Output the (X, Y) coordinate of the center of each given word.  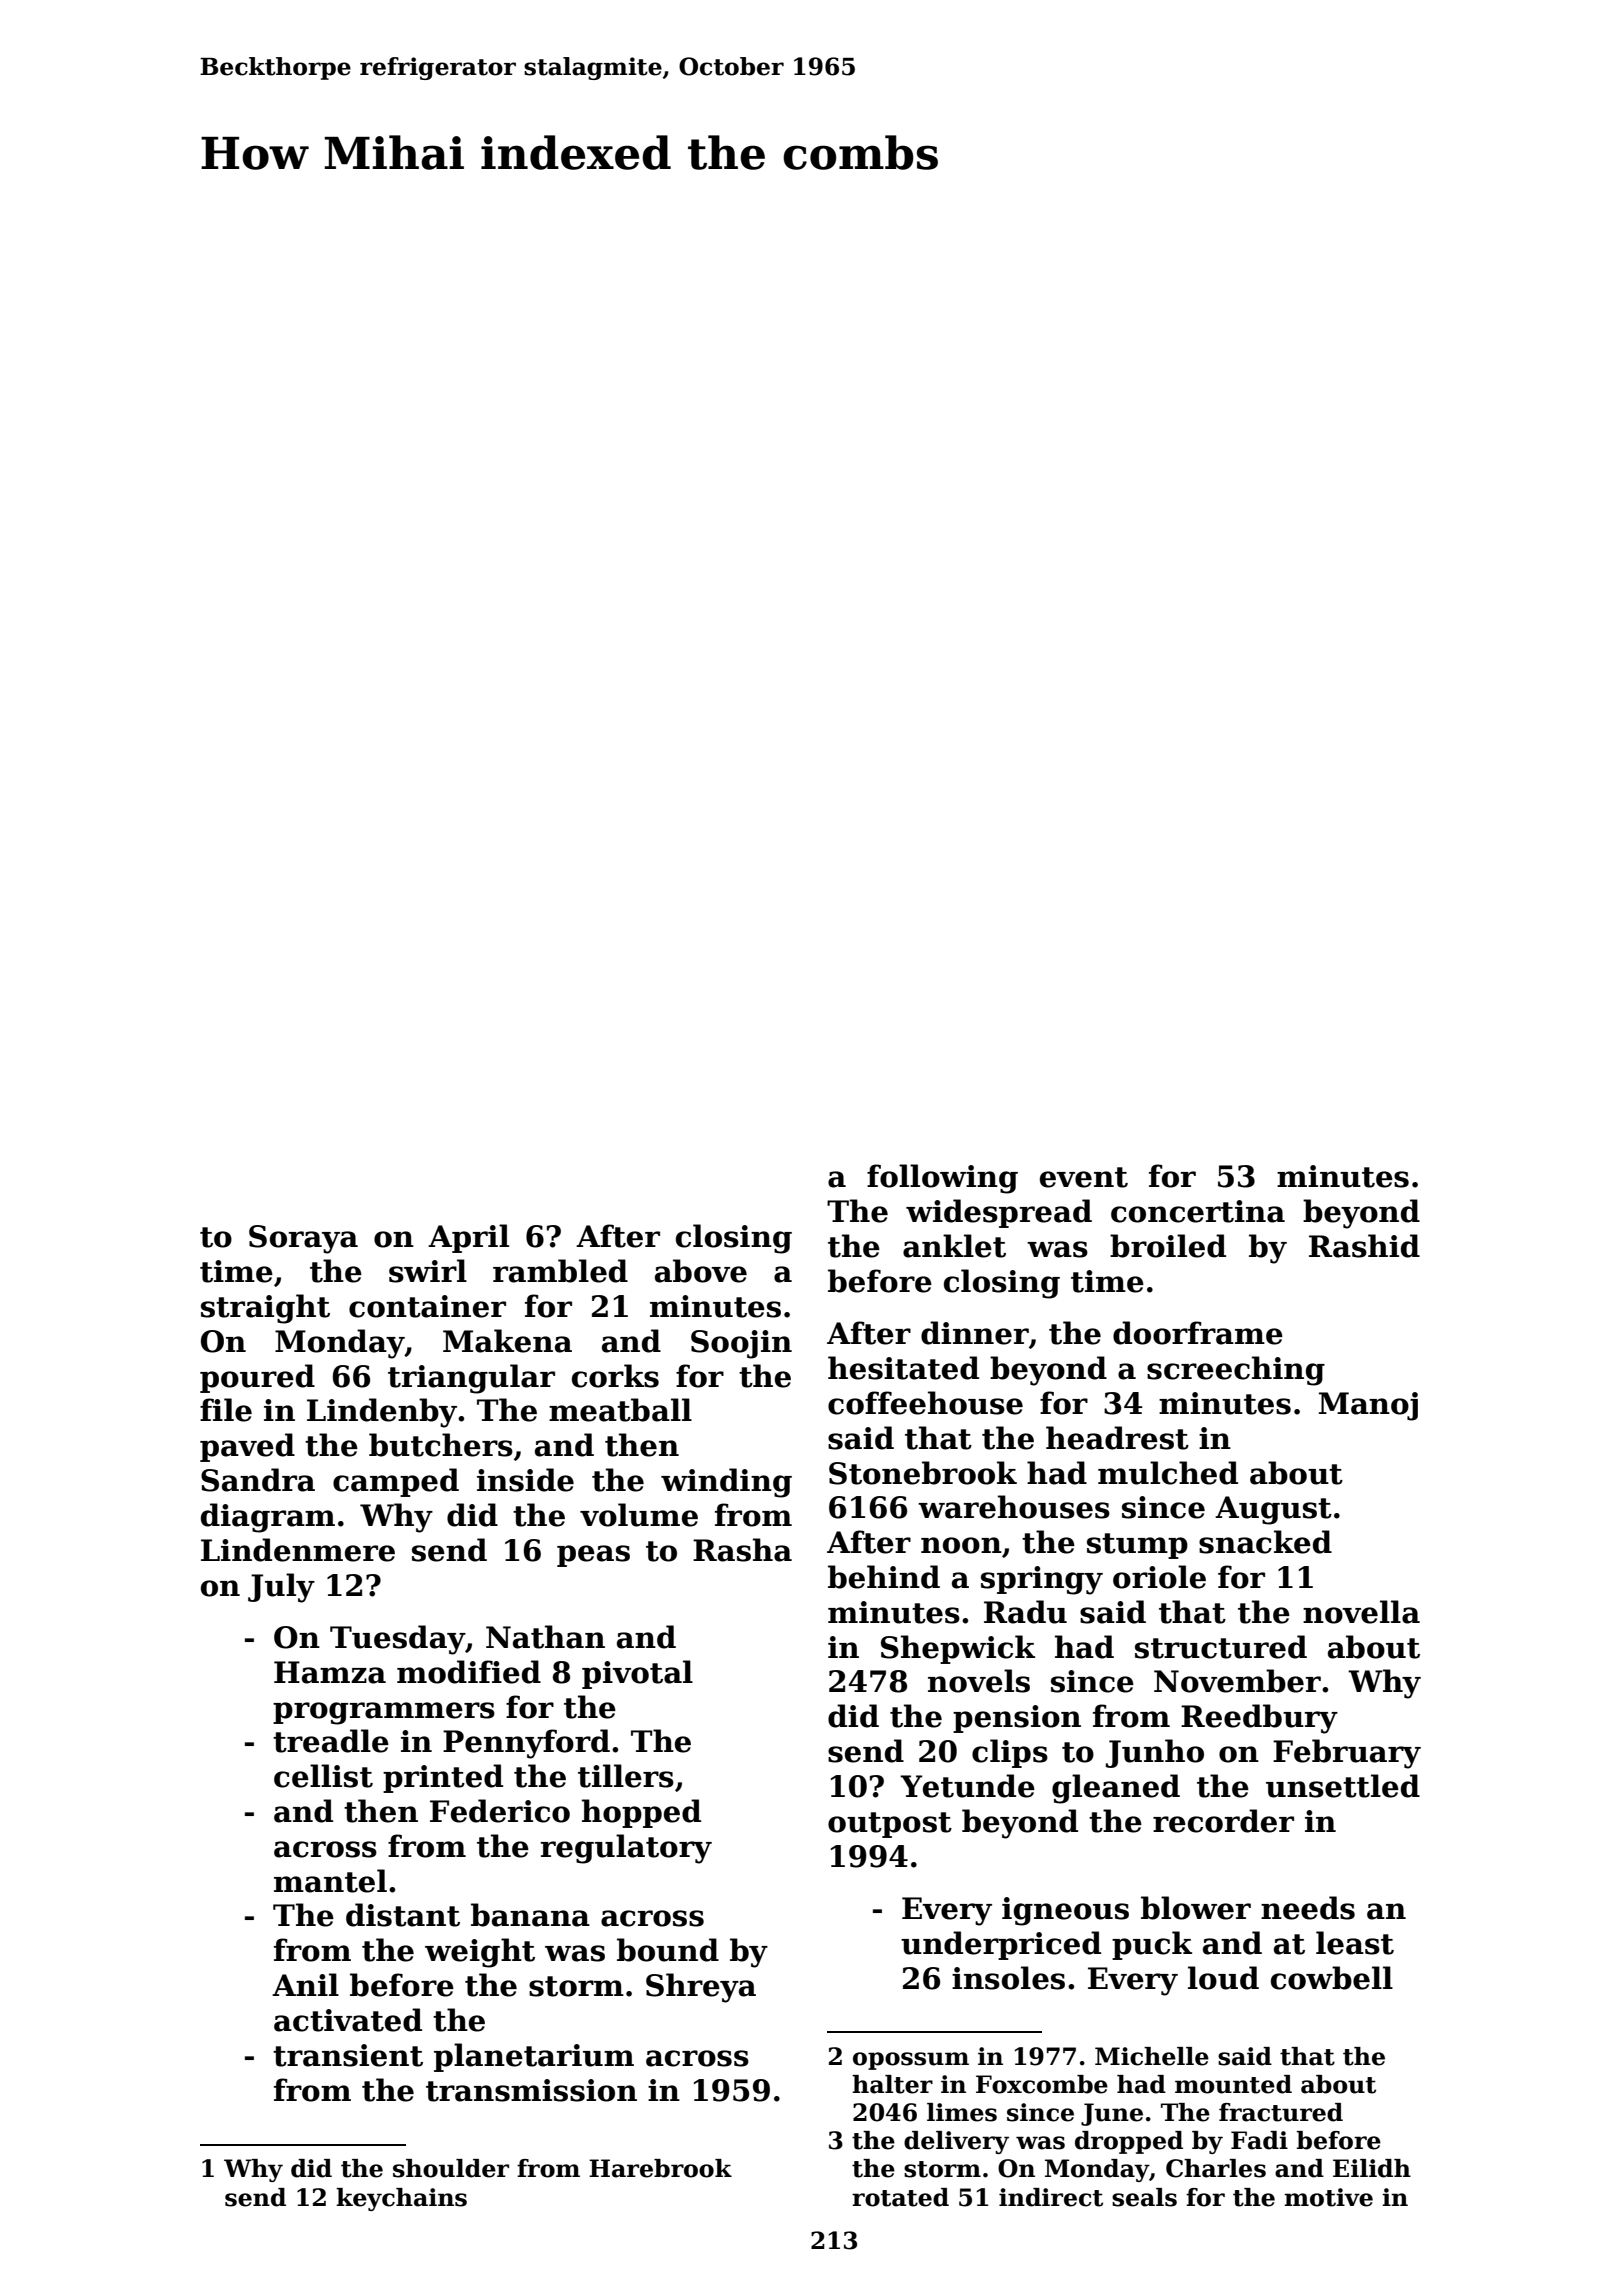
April (468, 1238)
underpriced (1001, 1945)
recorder (1223, 1821)
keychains (401, 2199)
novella (1361, 1612)
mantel (330, 1881)
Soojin (741, 1344)
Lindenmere (298, 1550)
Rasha (742, 1550)
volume (639, 1515)
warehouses (1014, 1507)
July (281, 1588)
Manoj (1368, 1406)
